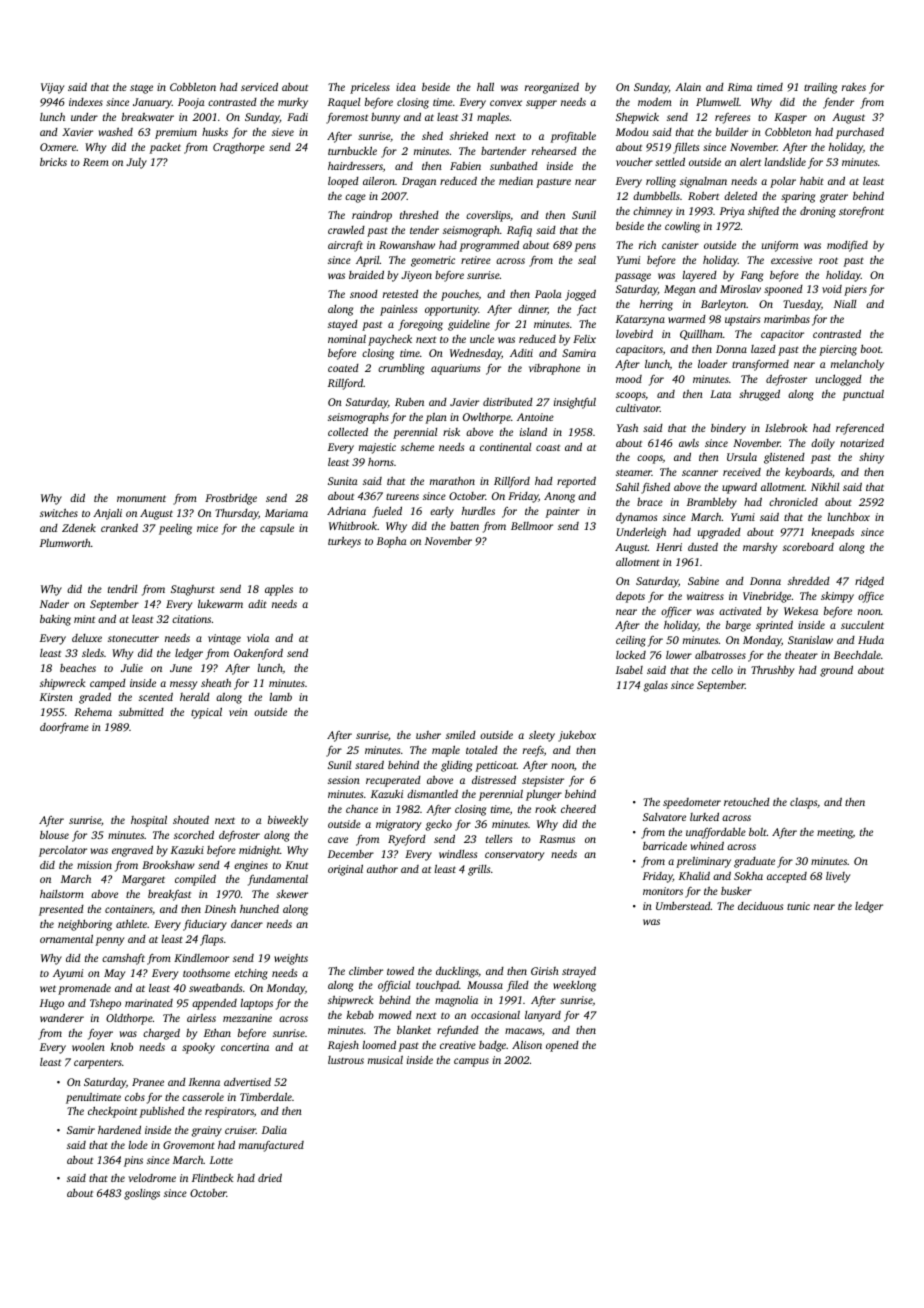  Describe the element at coordinates (855, 290) in the page. I see `piers` at that location.
